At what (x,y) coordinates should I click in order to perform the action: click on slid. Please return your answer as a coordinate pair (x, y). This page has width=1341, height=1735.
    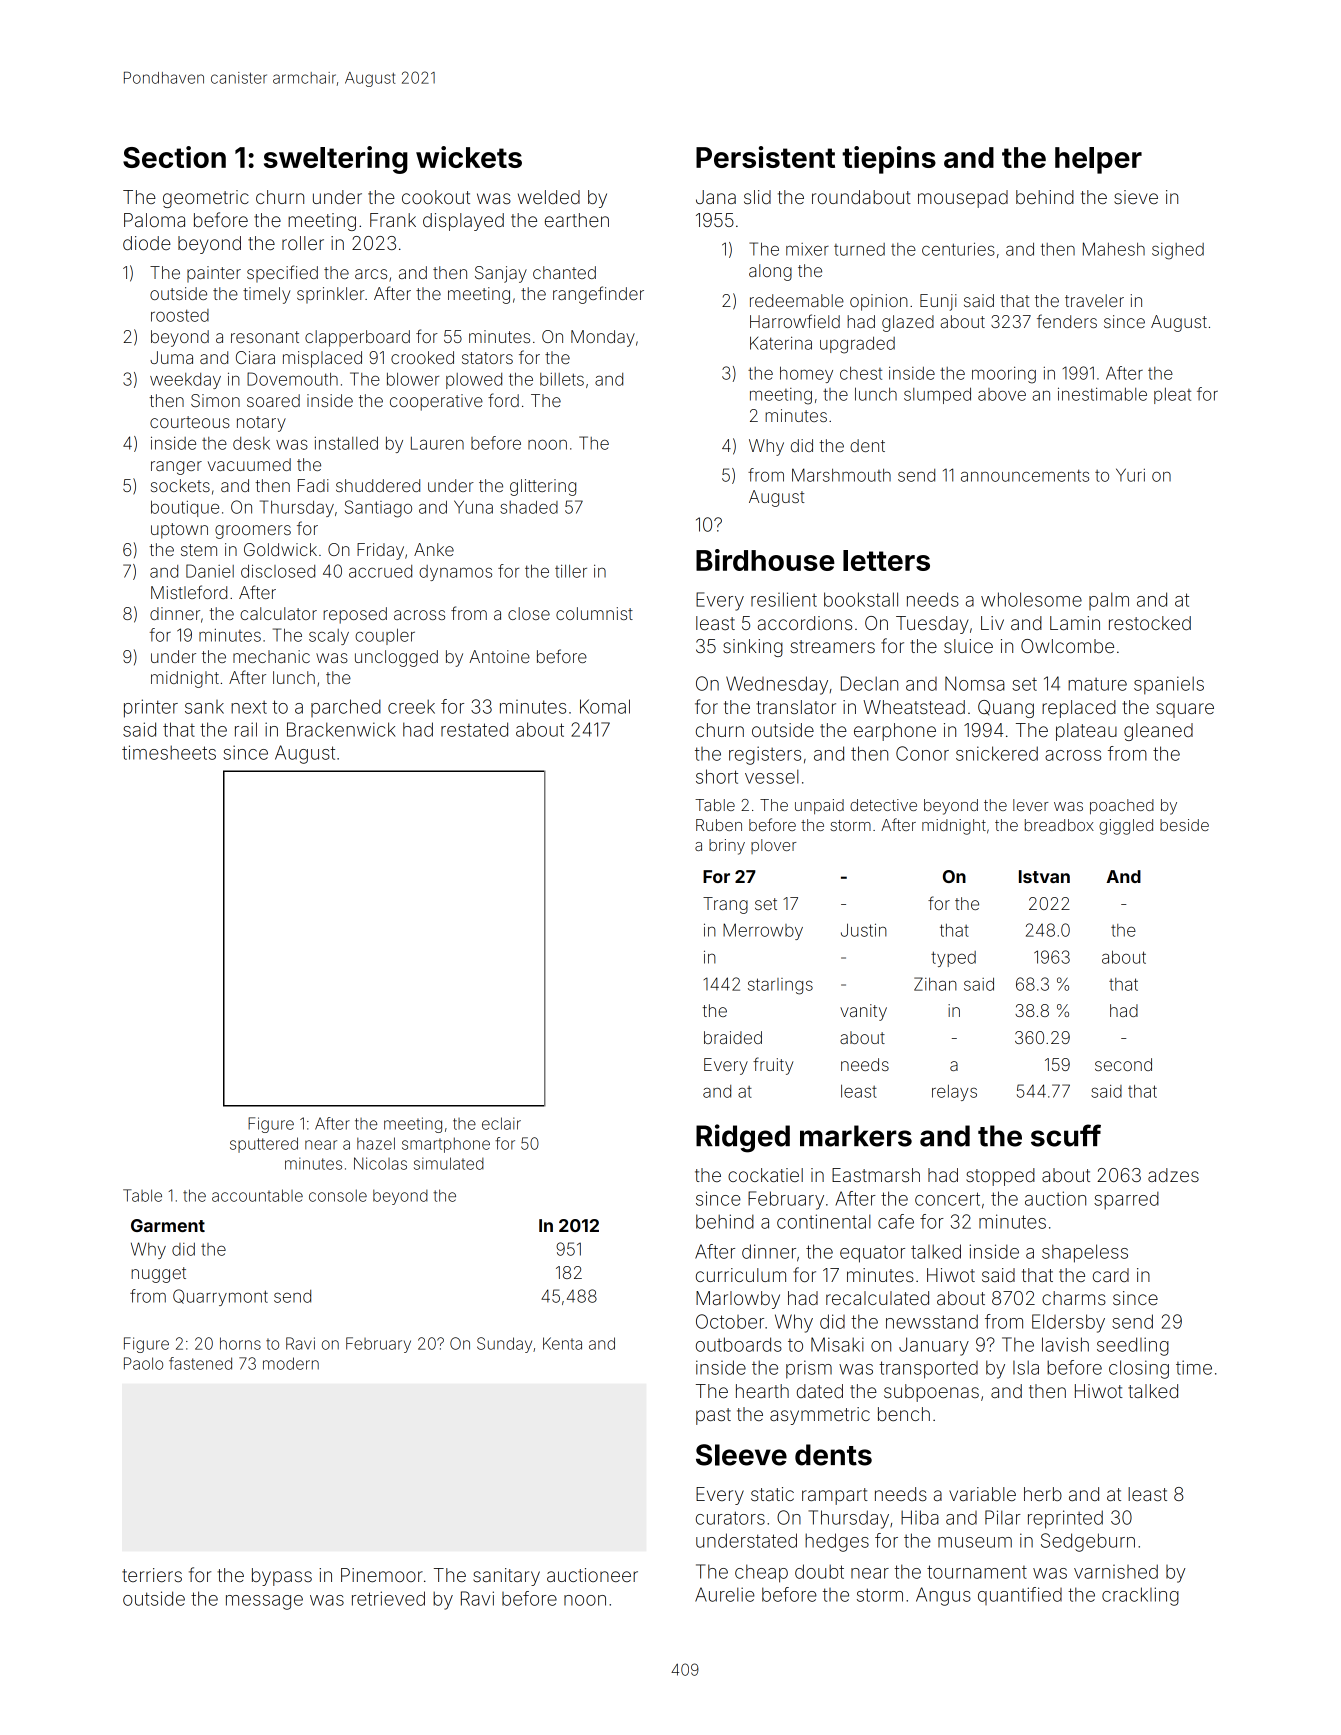
    Looking at the image, I should click on (757, 197).
